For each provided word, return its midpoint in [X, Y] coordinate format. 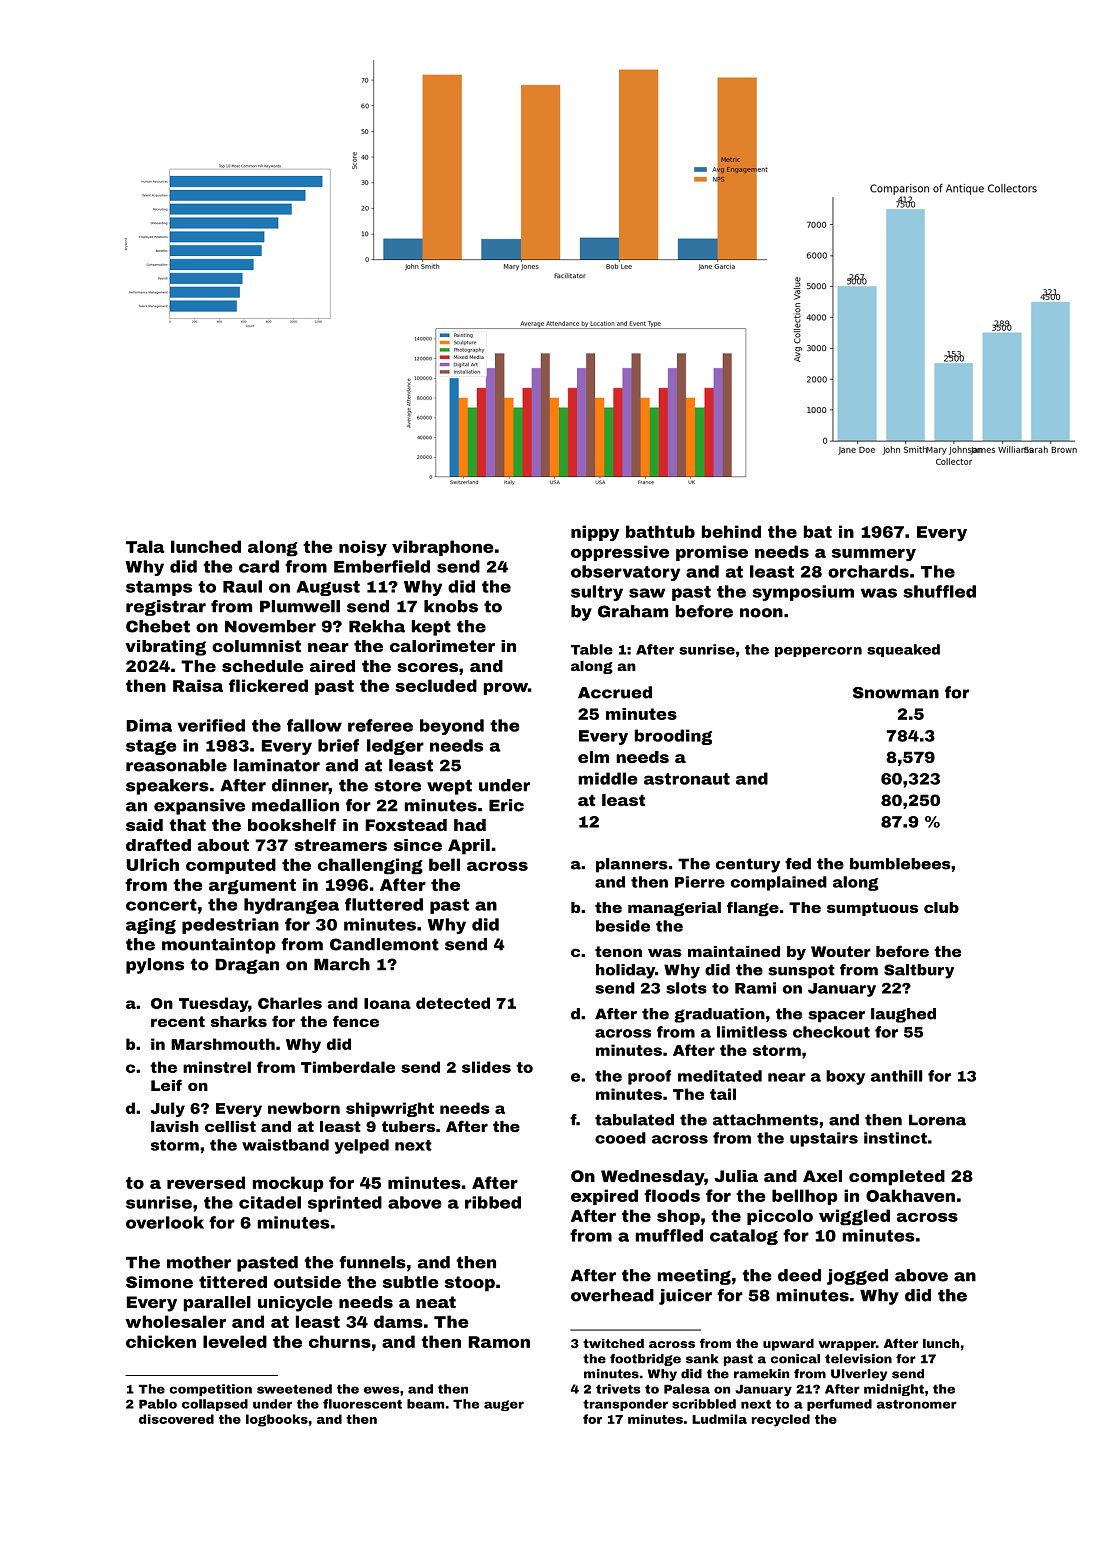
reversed [206, 1182]
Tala [145, 546]
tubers [408, 1126]
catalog [744, 1237]
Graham [633, 611]
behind [731, 531]
